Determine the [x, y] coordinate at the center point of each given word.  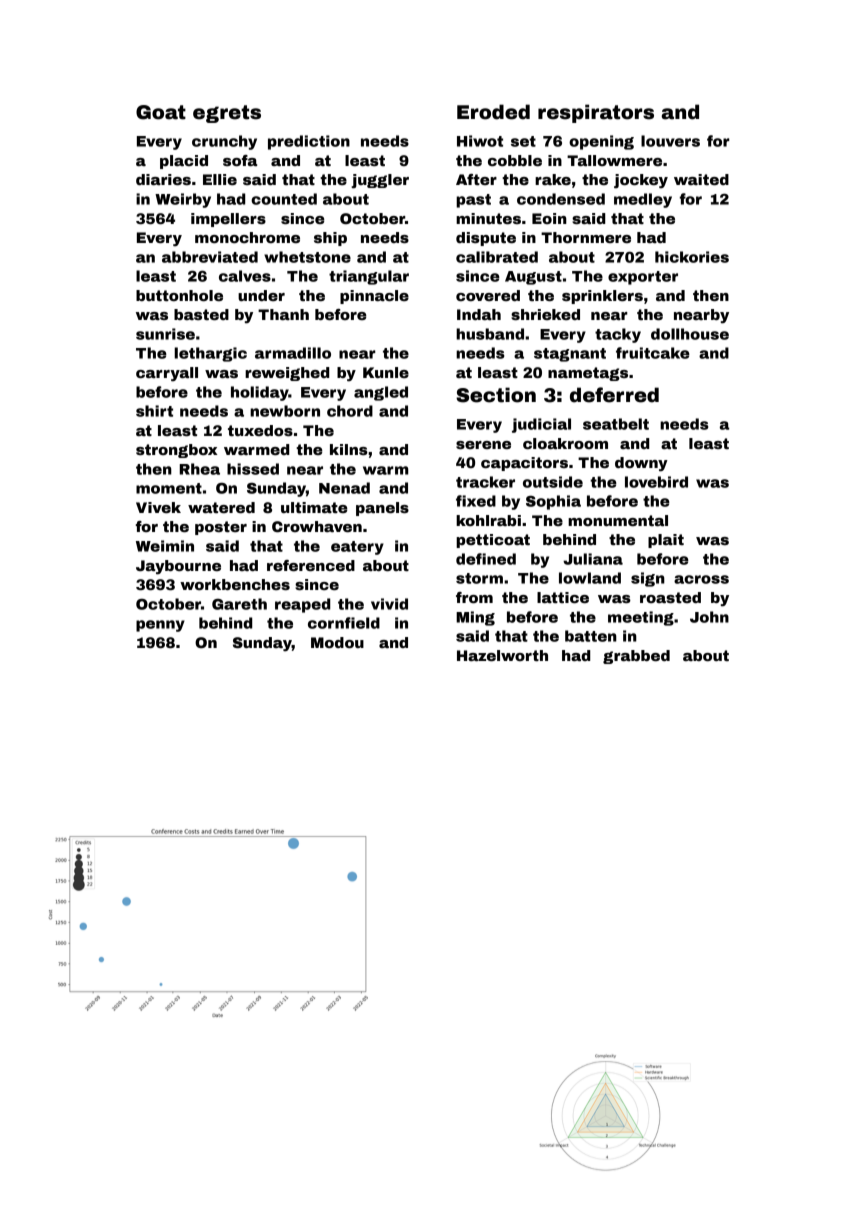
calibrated [497, 257]
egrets [227, 114]
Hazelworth [502, 655]
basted [201, 314]
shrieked [545, 314]
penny [160, 626]
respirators [596, 113]
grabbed [636, 657]
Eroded [493, 112]
